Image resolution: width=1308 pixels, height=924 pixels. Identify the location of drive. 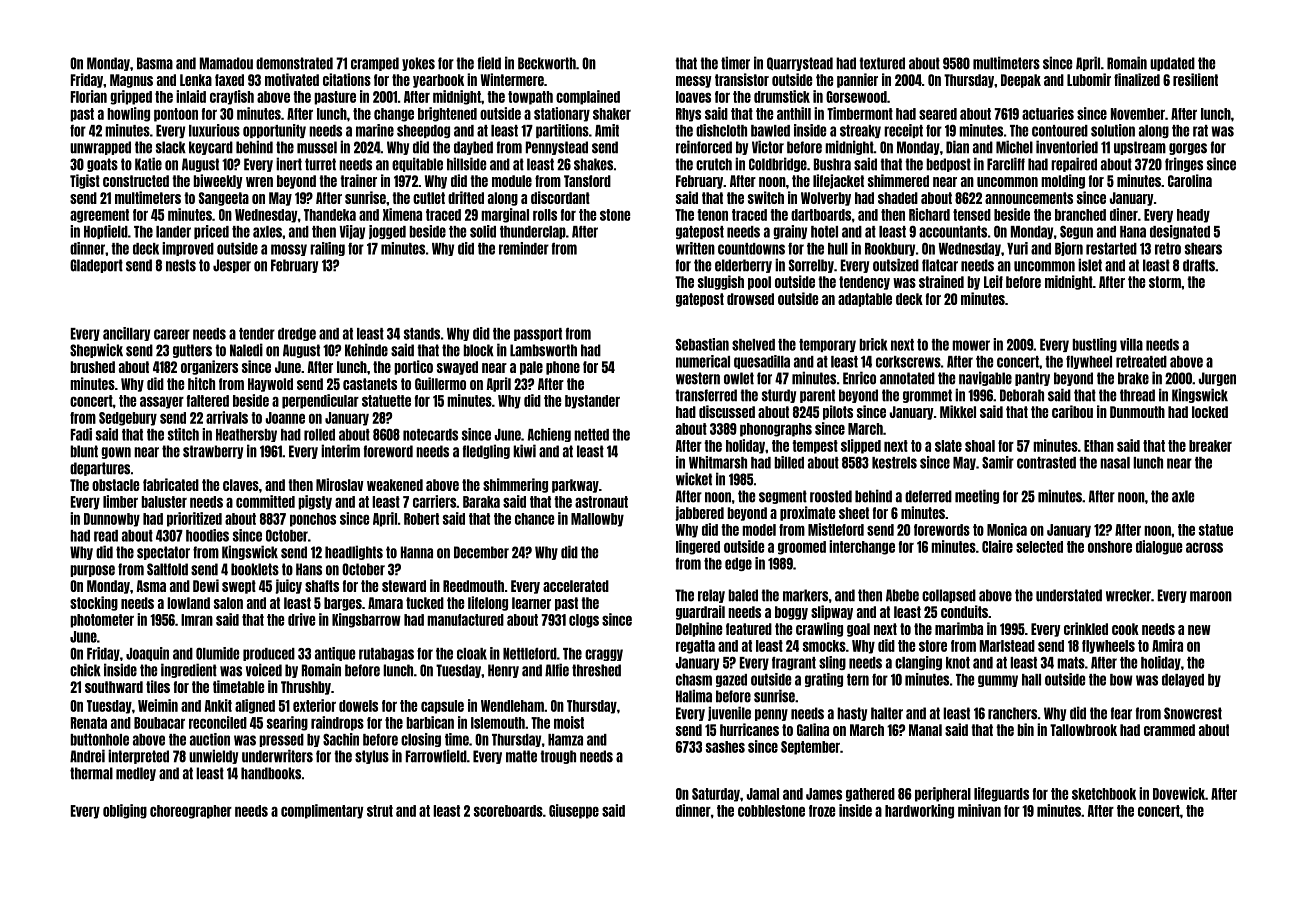
(301, 619).
